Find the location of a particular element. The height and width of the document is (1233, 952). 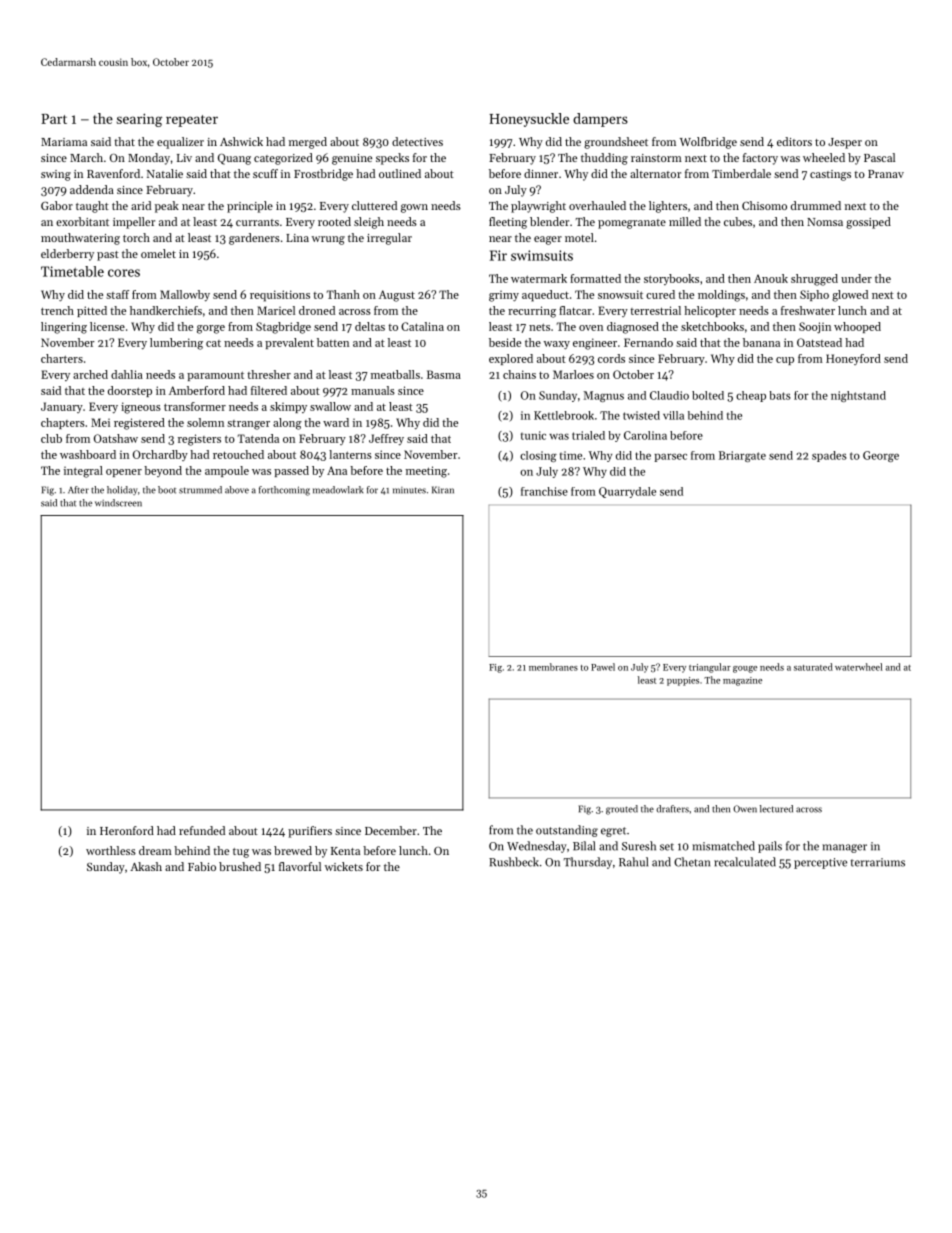

membranes is located at coordinates (553, 667).
